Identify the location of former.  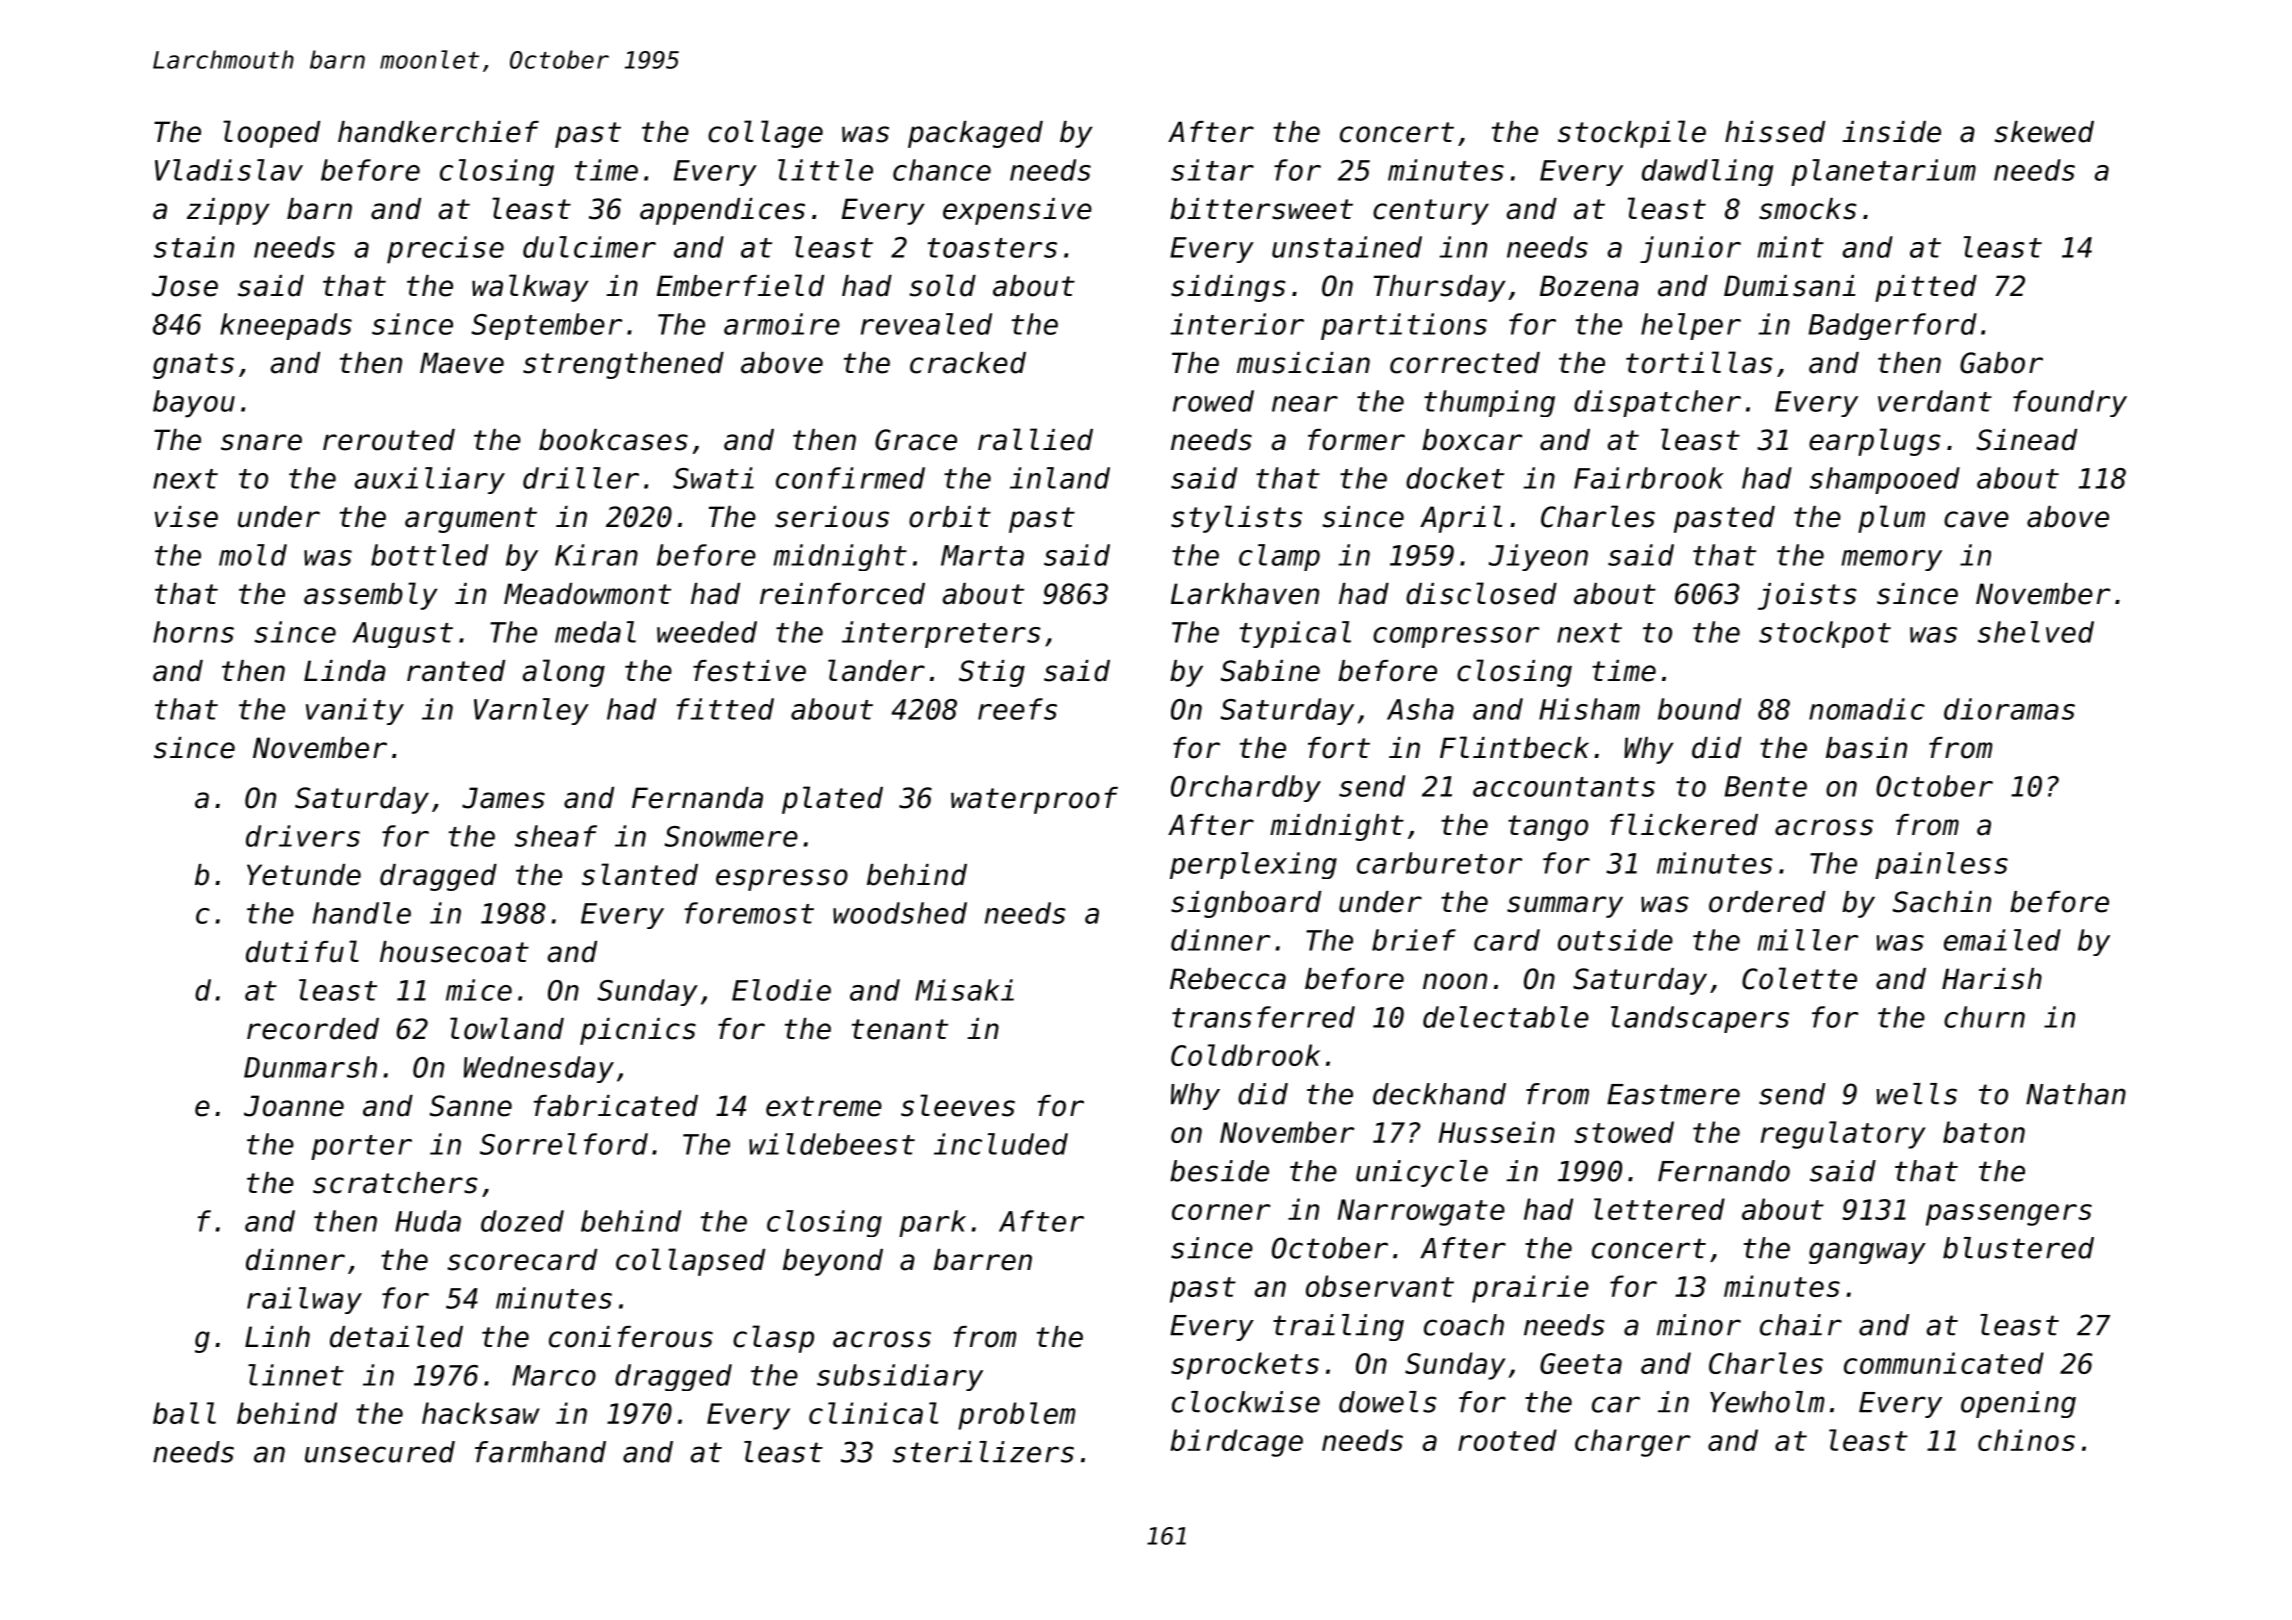
(1356, 440).
